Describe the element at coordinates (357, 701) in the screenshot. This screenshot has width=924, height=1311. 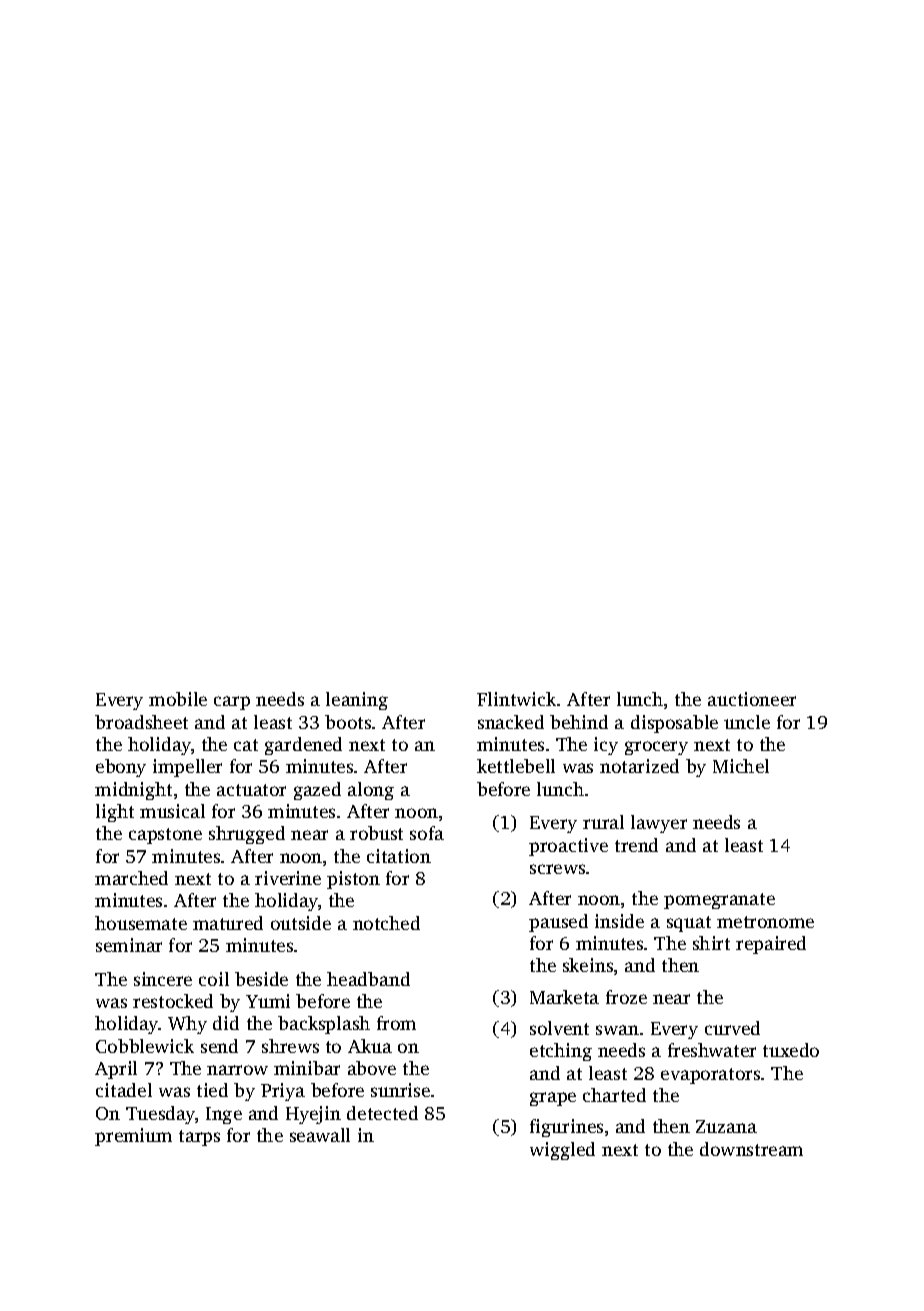
I see `leaning` at that location.
